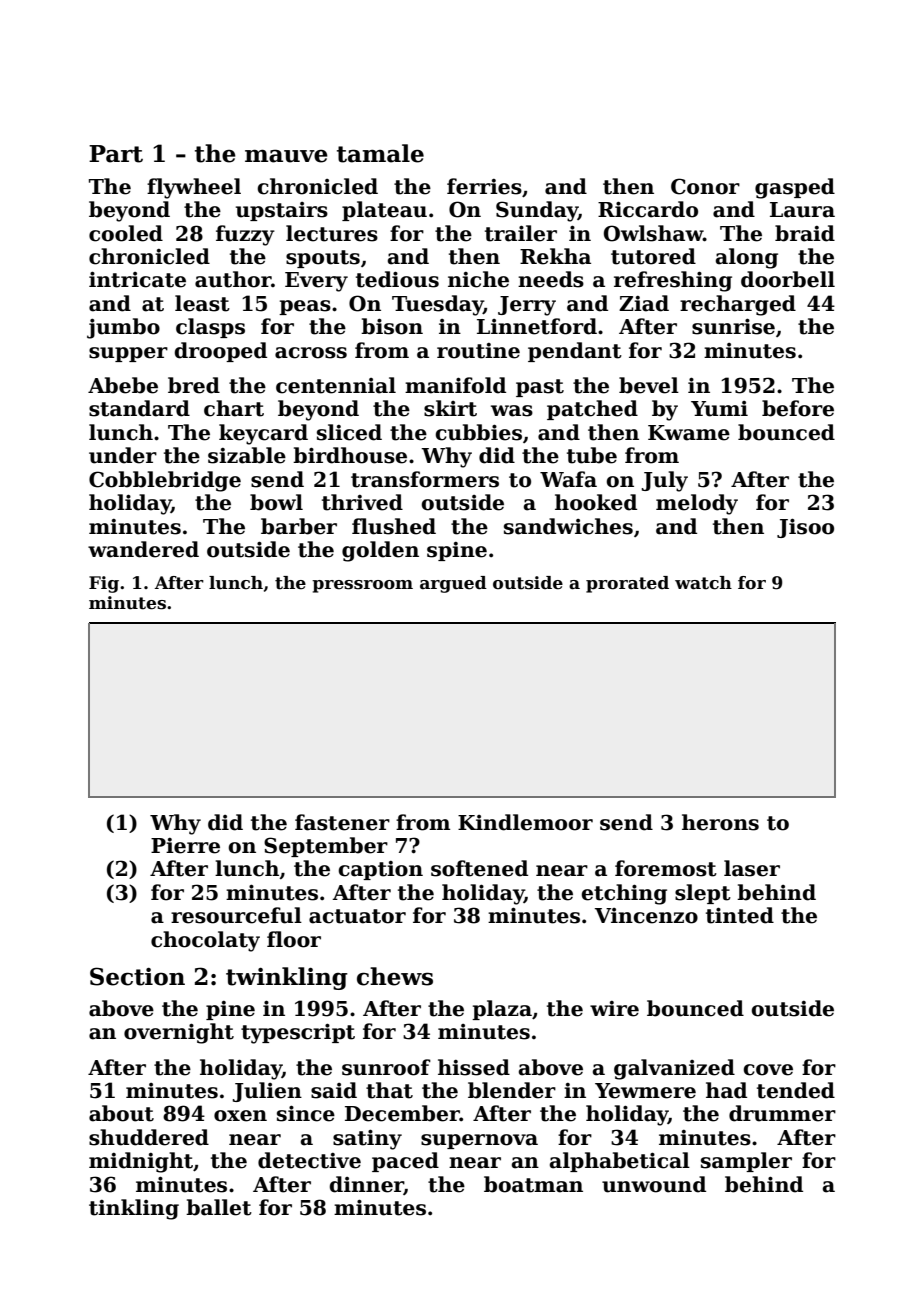 This image has height=1314, width=924. What do you see at coordinates (386, 1067) in the image?
I see `sunroof` at bounding box center [386, 1067].
